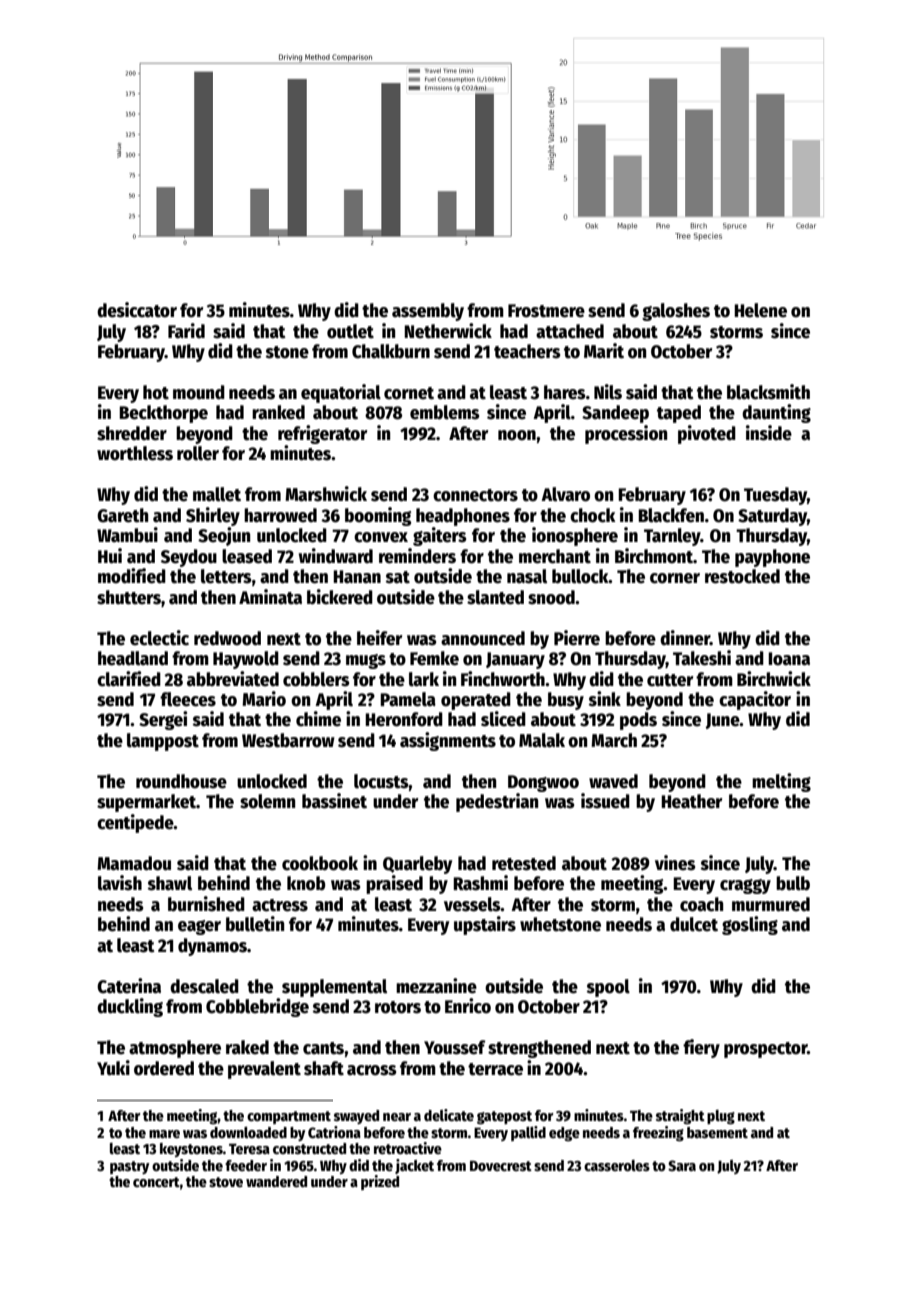  I want to click on atmosphere, so click(175, 1049).
